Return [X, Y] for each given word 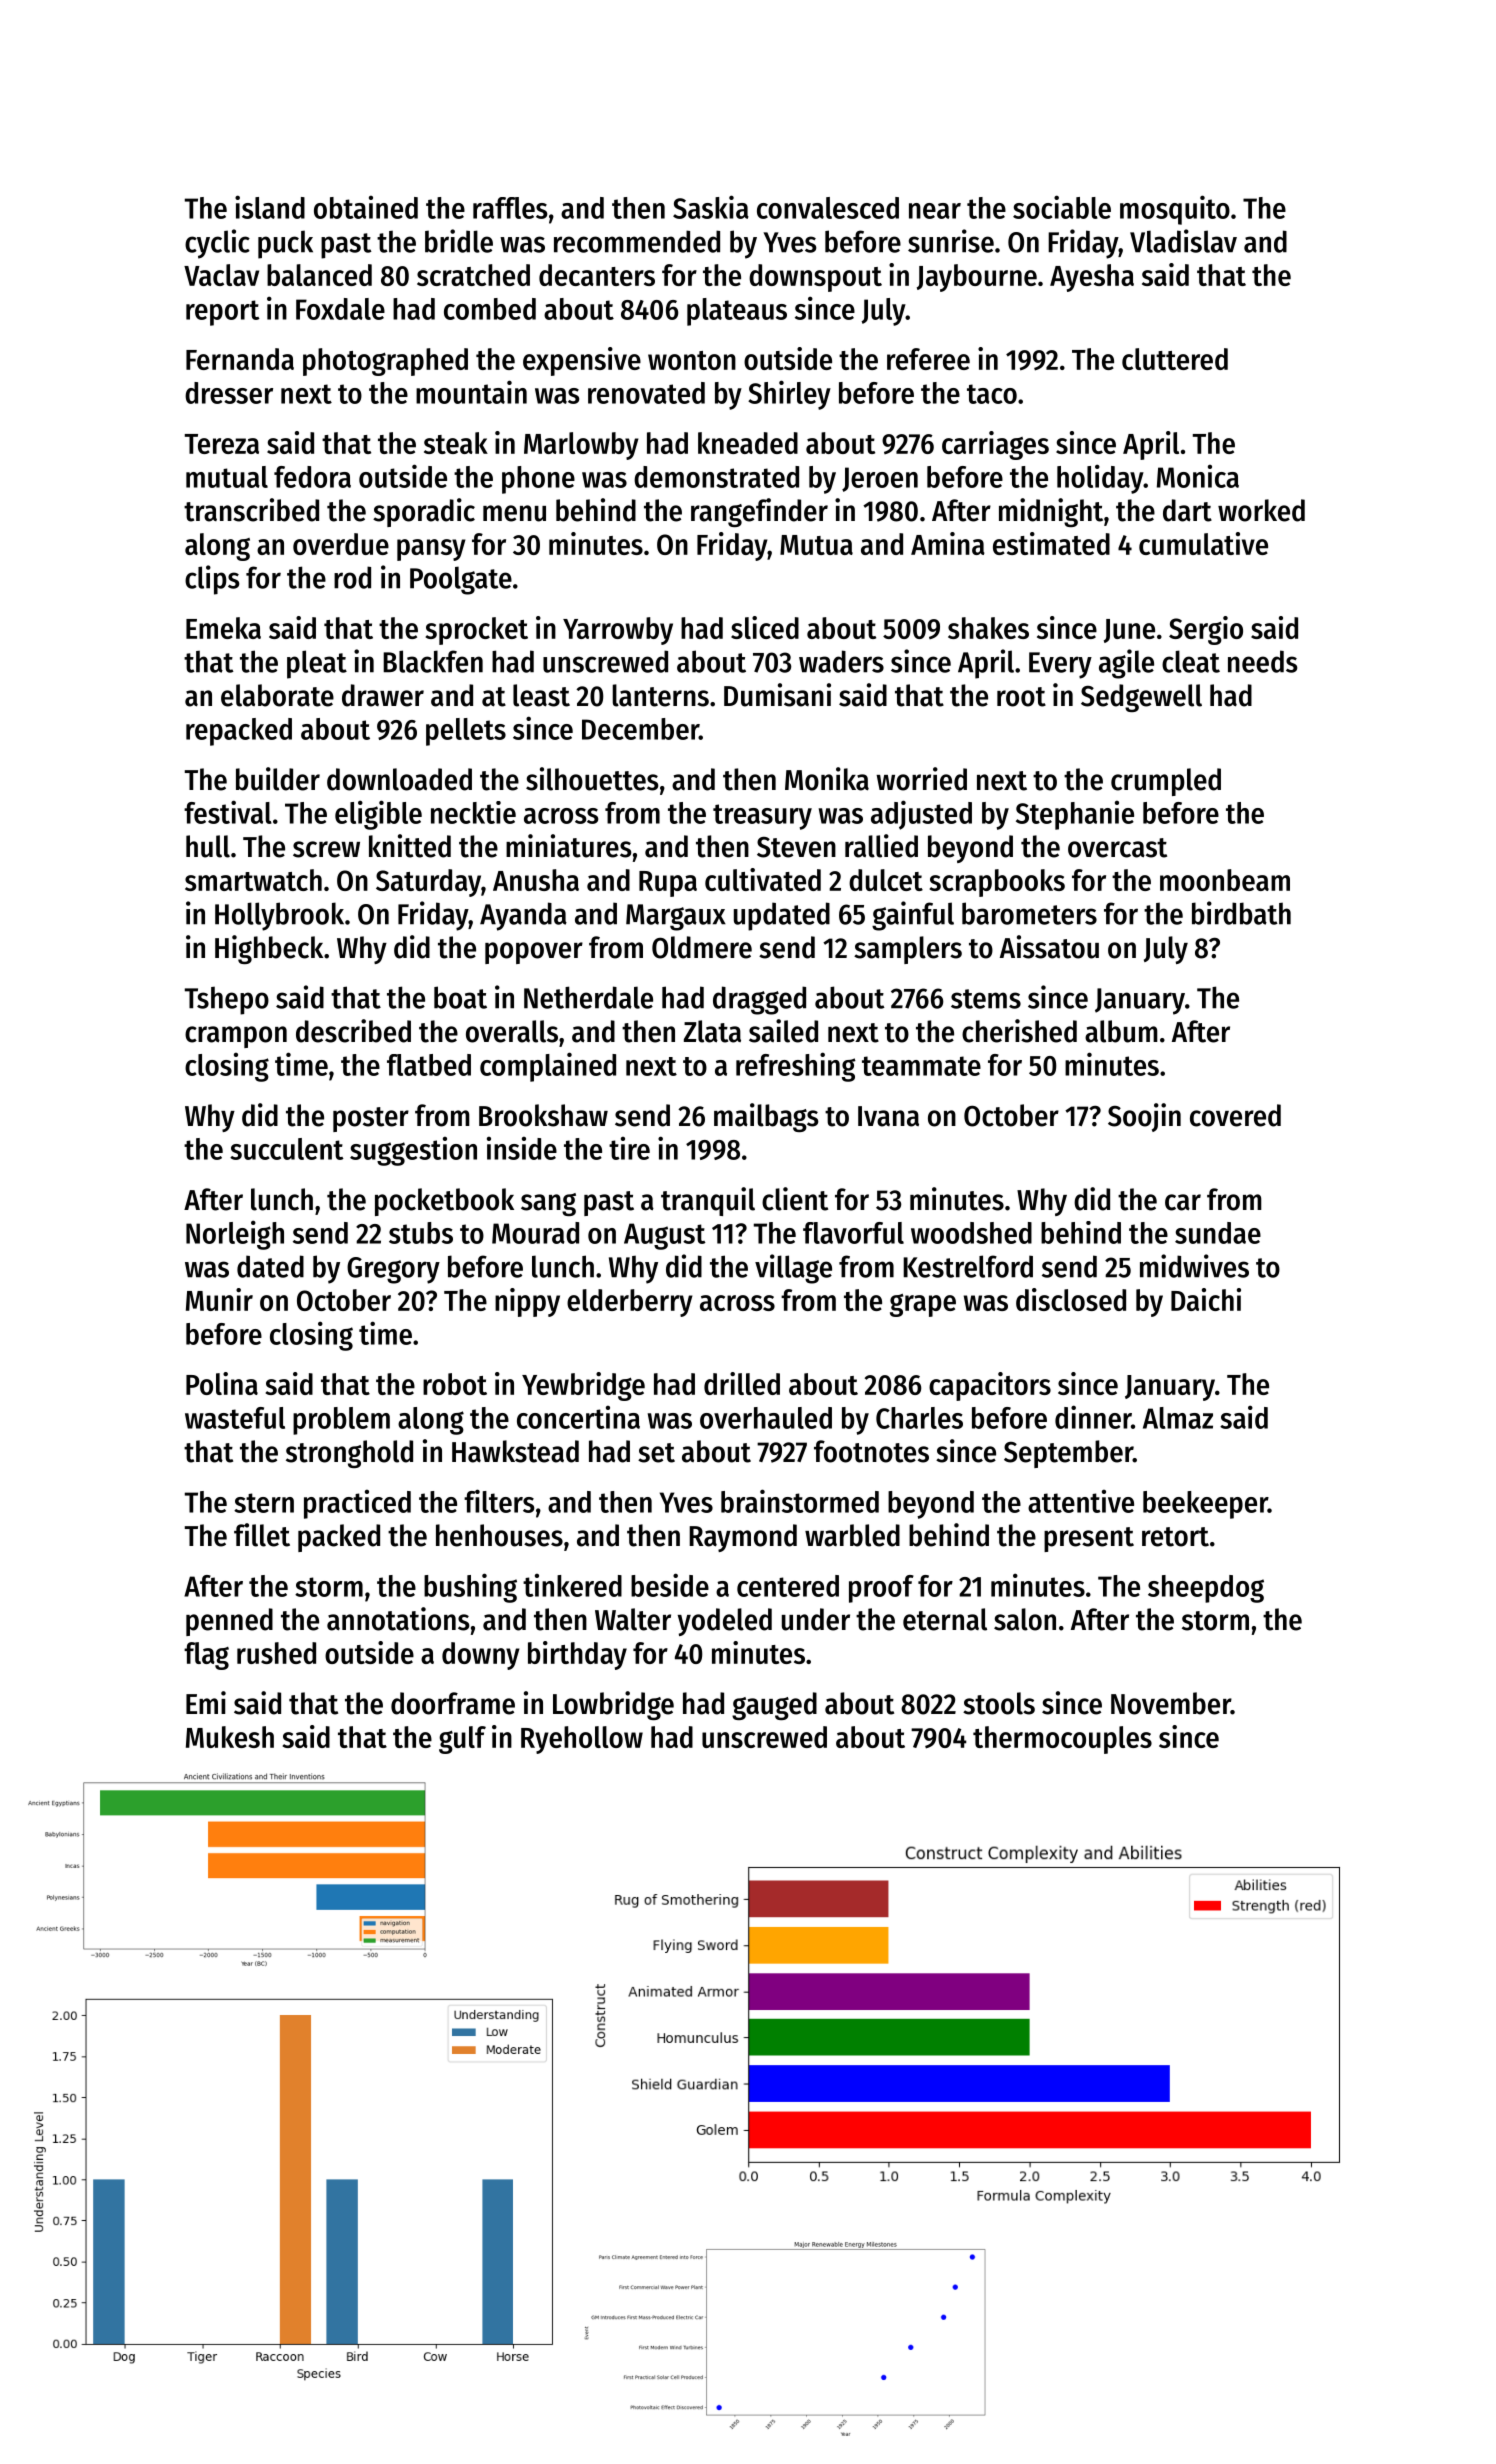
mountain [471, 392]
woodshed [971, 1233]
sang [548, 1204]
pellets [466, 732]
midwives [1194, 1266]
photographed [385, 362]
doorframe [453, 1703]
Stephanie [1075, 815]
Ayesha [1092, 278]
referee [928, 359]
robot [455, 1384]
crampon [236, 1037]
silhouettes [592, 779]
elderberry [630, 1303]
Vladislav [1183, 241]
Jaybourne [977, 278]
